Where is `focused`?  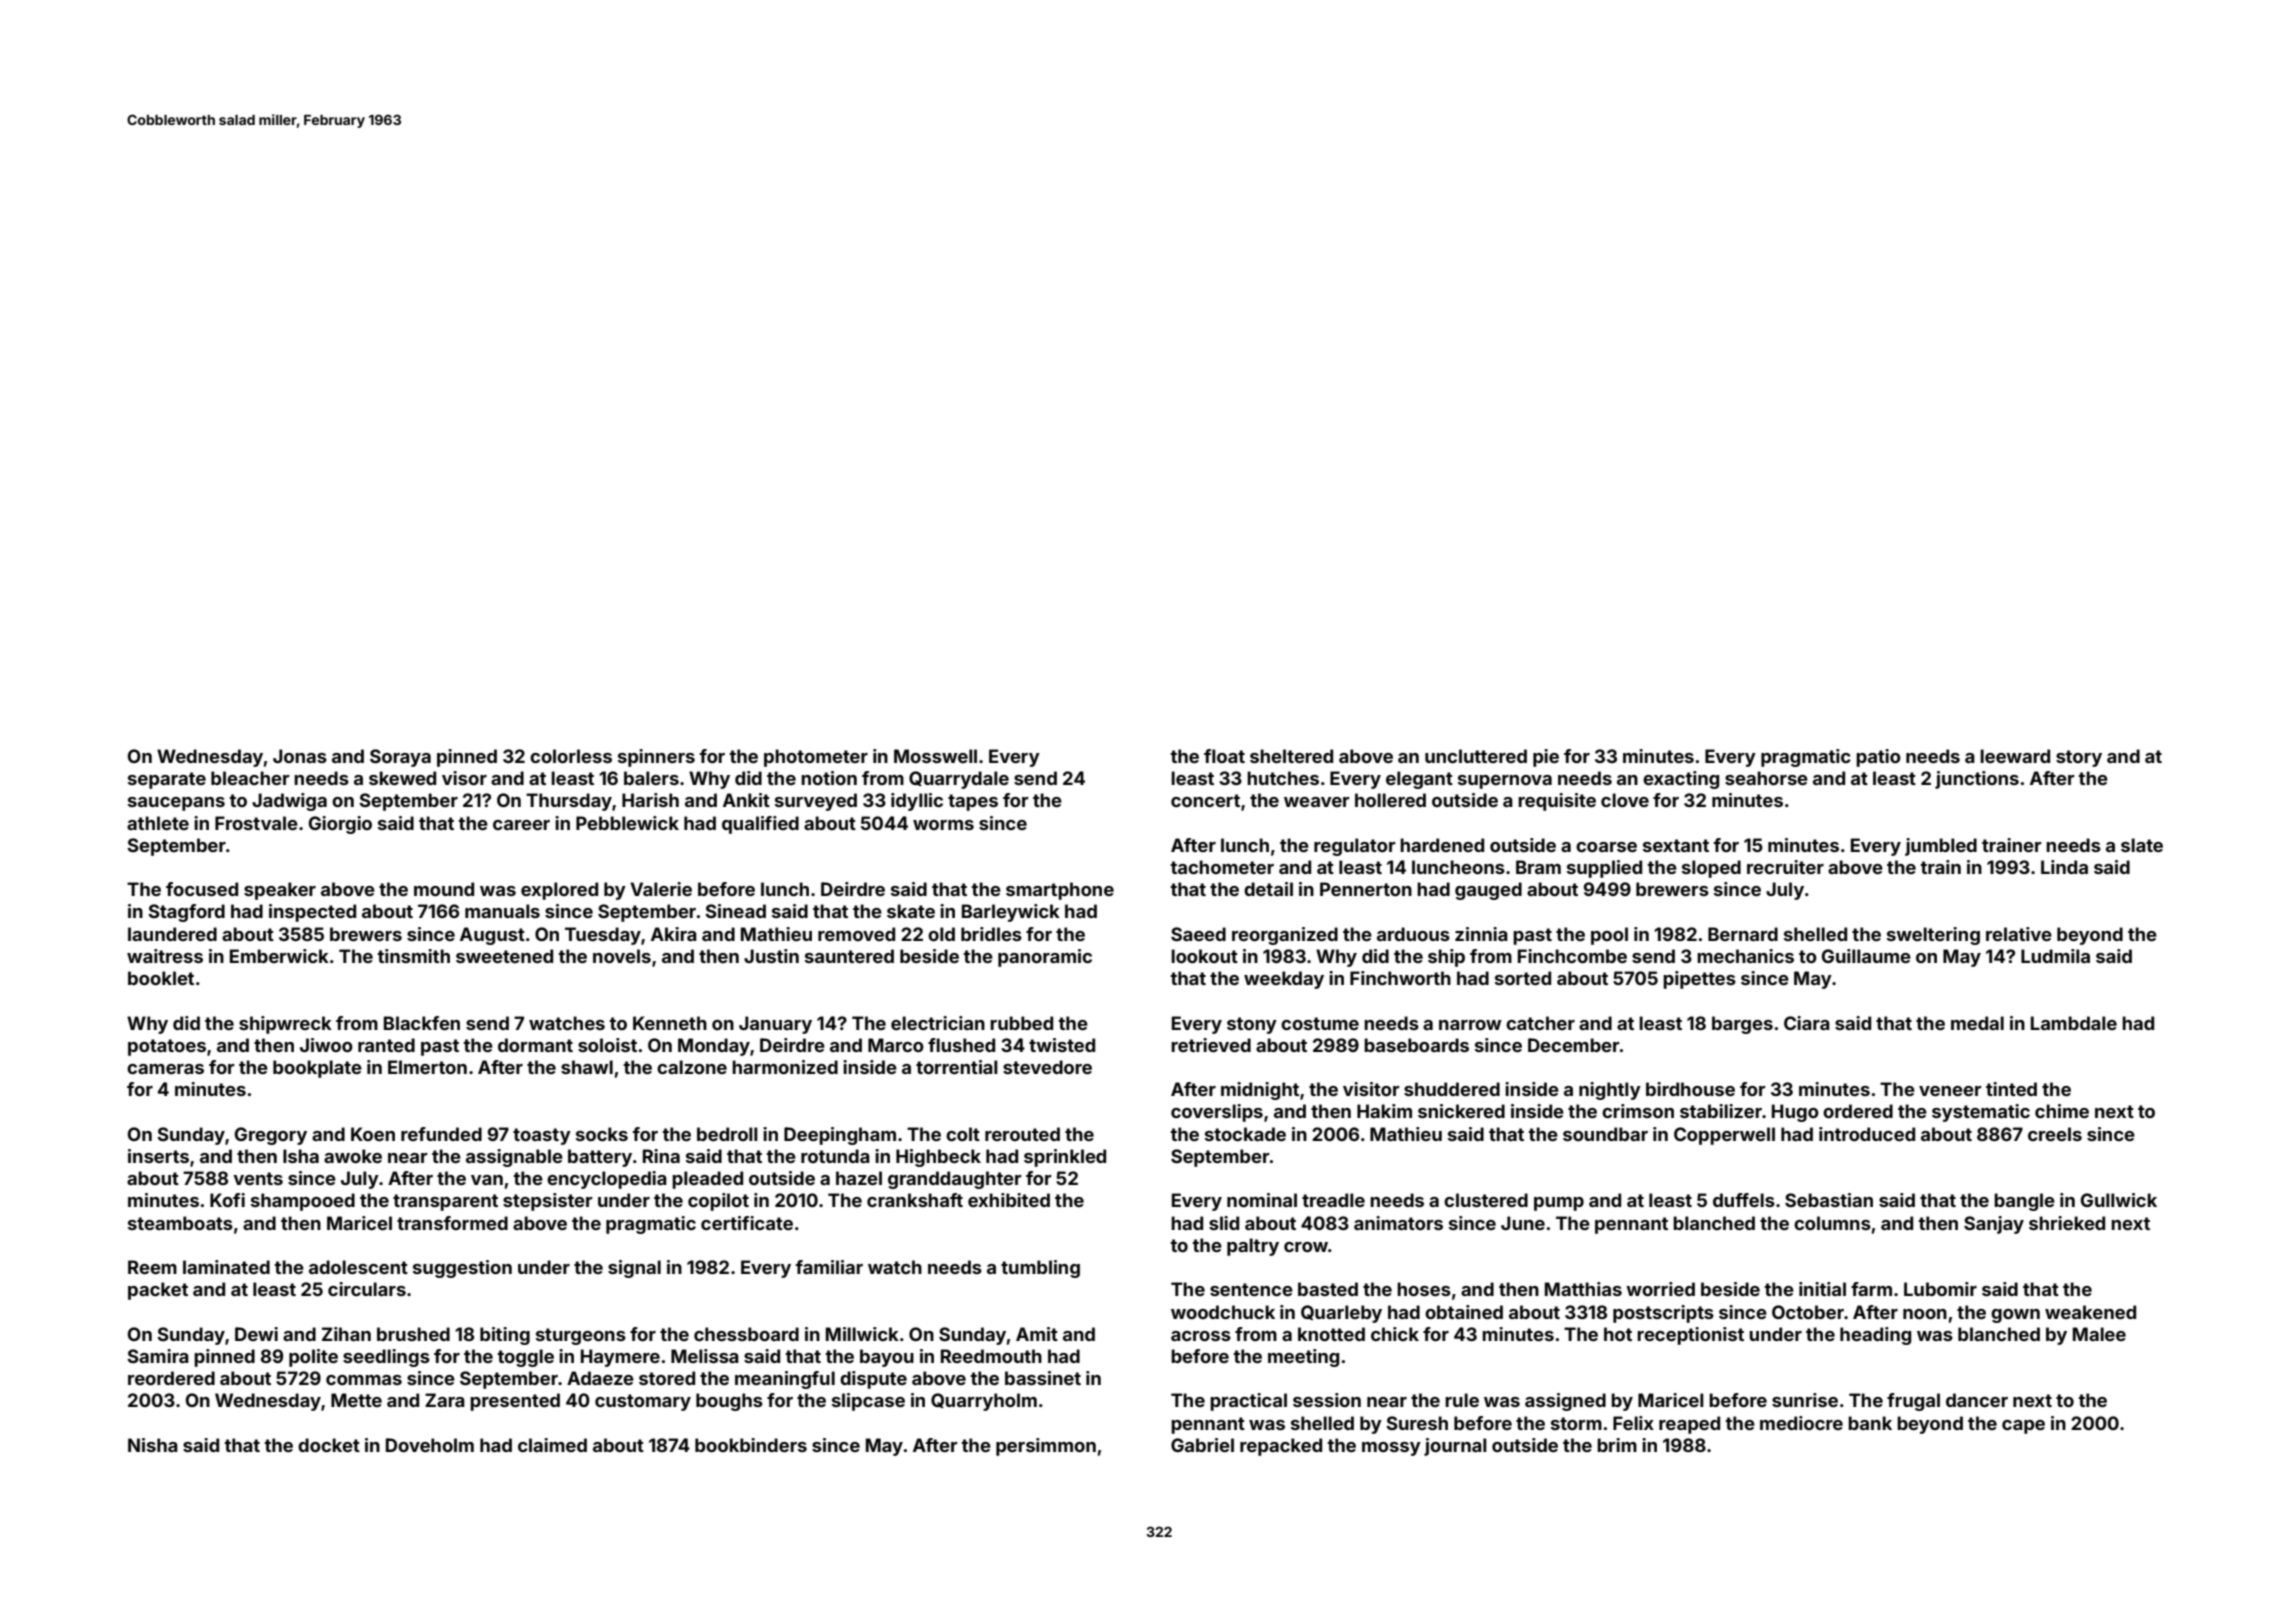 focused is located at coordinates (202, 889).
